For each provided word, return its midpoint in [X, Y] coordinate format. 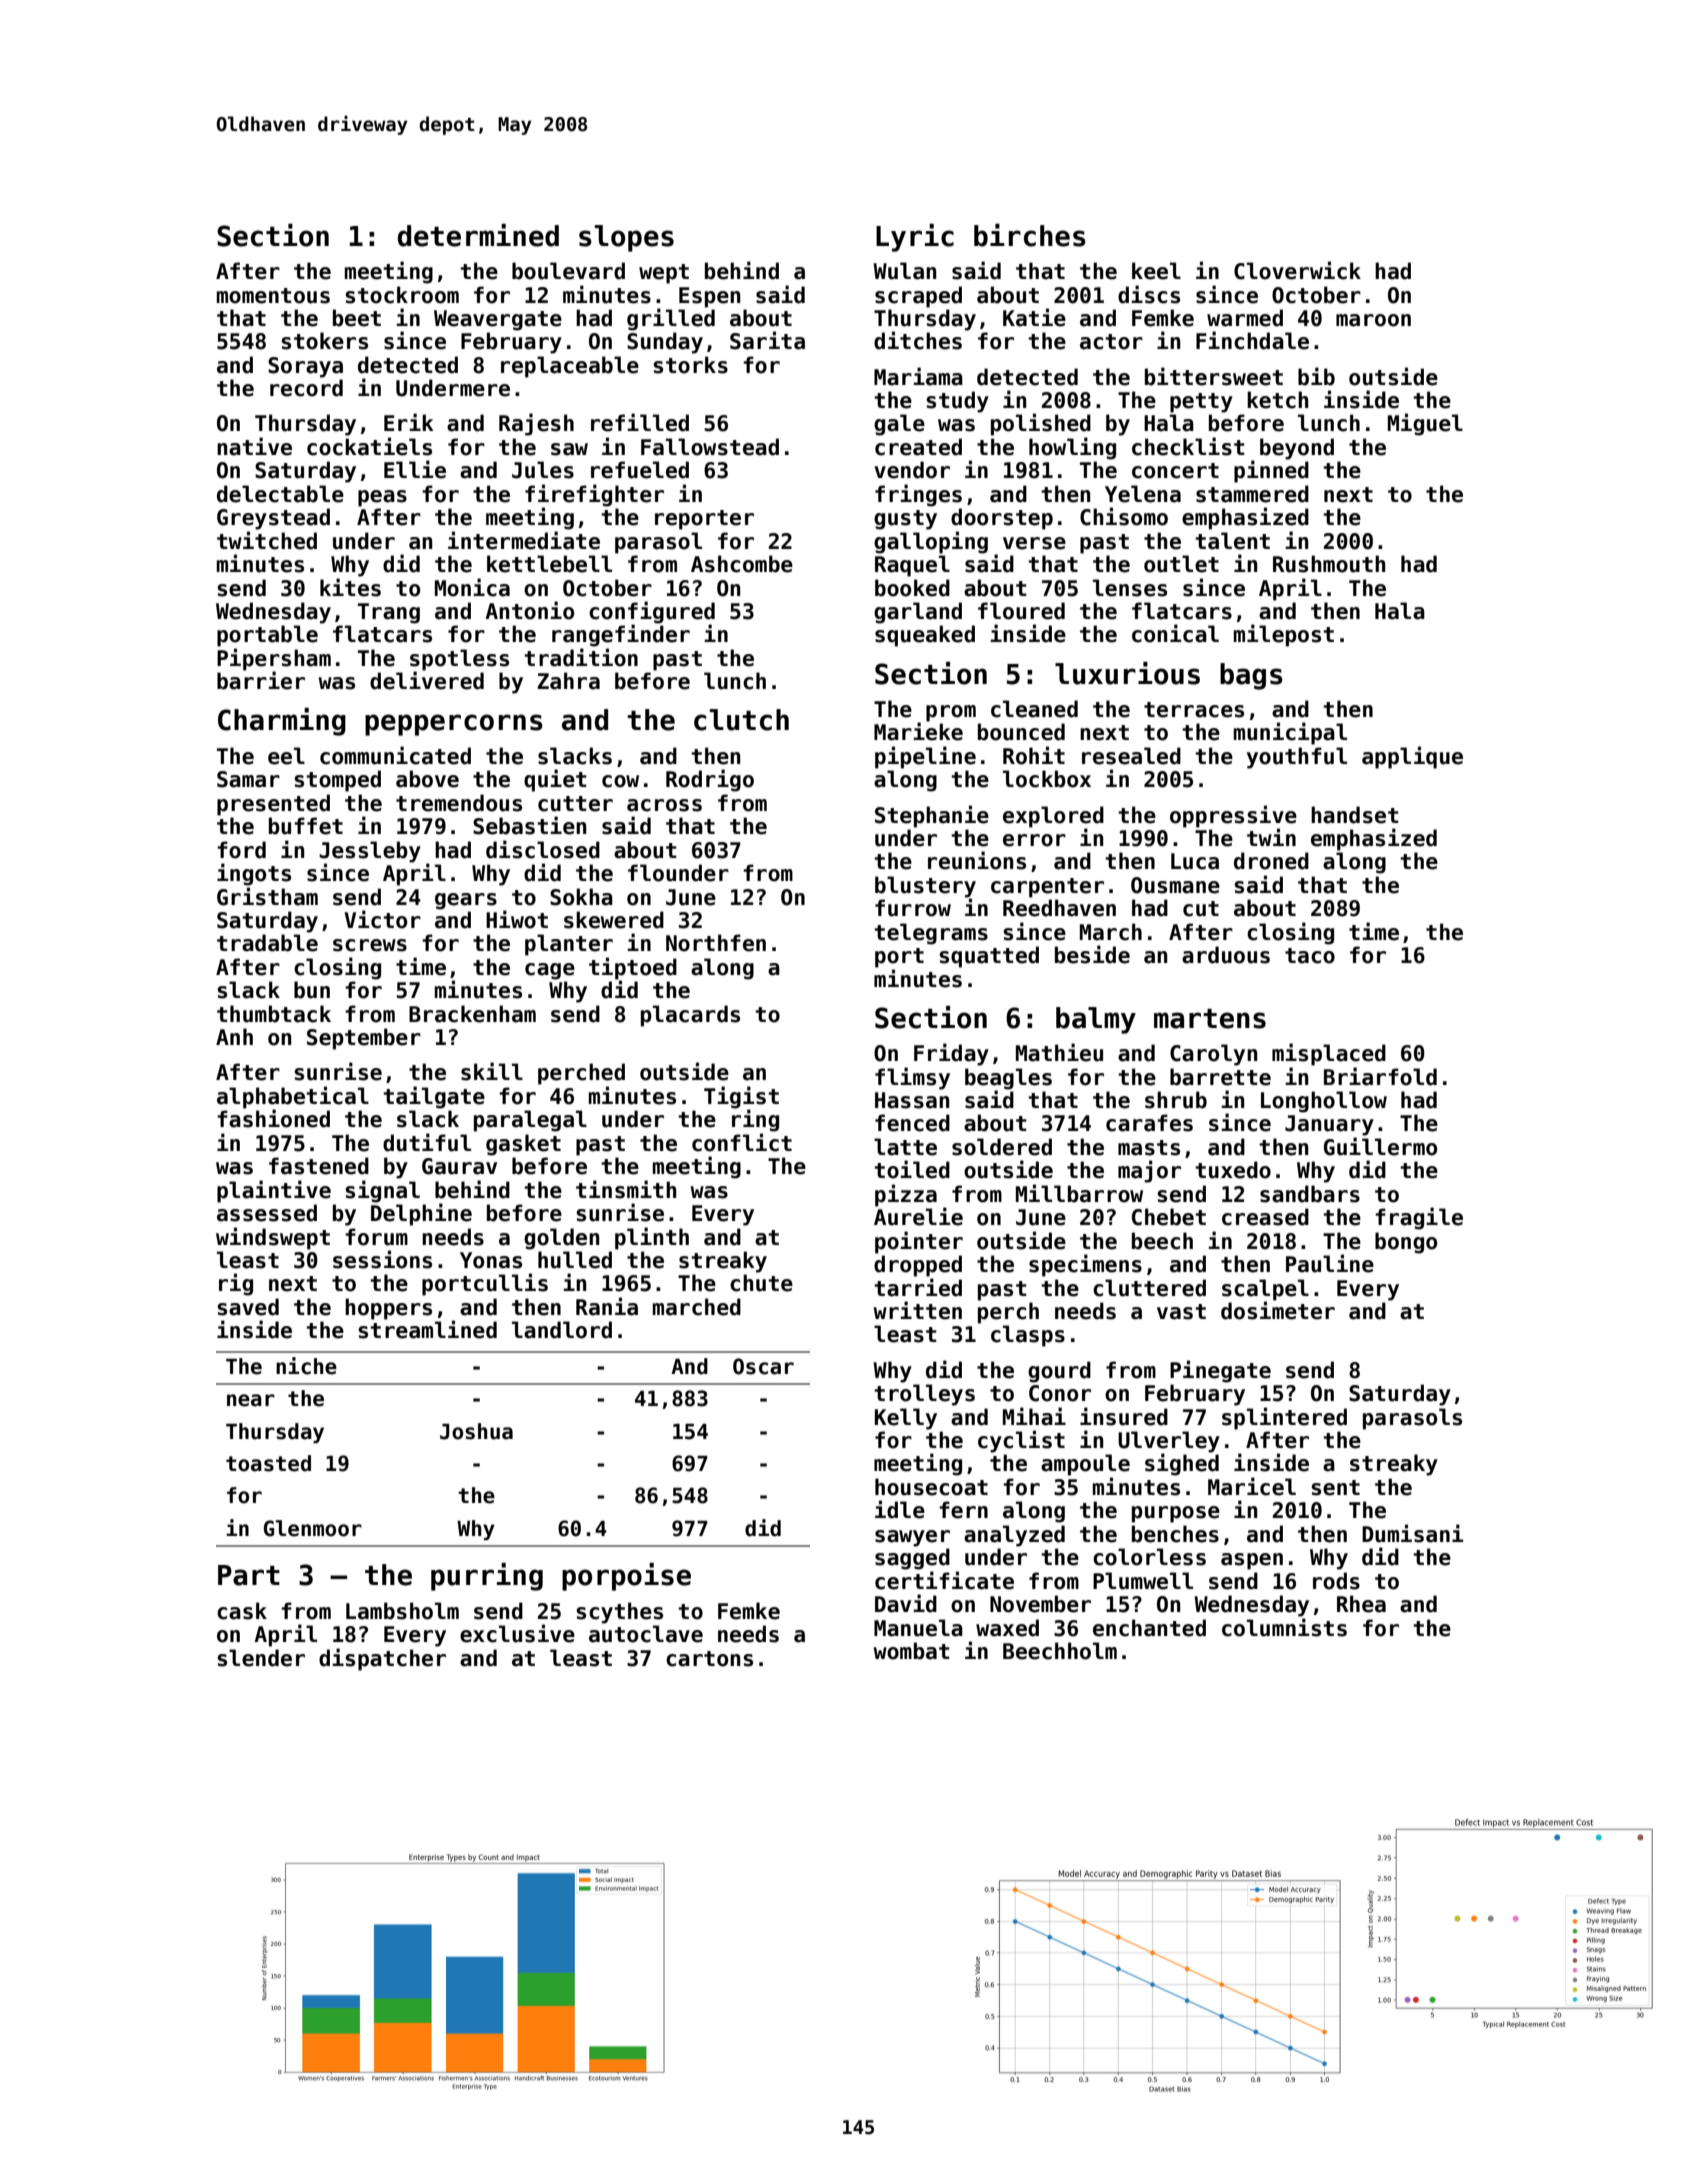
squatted [989, 957]
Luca [1195, 861]
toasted [268, 1463]
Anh [234, 1036]
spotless [459, 660]
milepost [1284, 635]
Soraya [305, 367]
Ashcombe [742, 564]
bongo [1406, 1243]
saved [248, 1307]
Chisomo [1124, 516]
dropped [918, 1266]
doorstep [1002, 519]
